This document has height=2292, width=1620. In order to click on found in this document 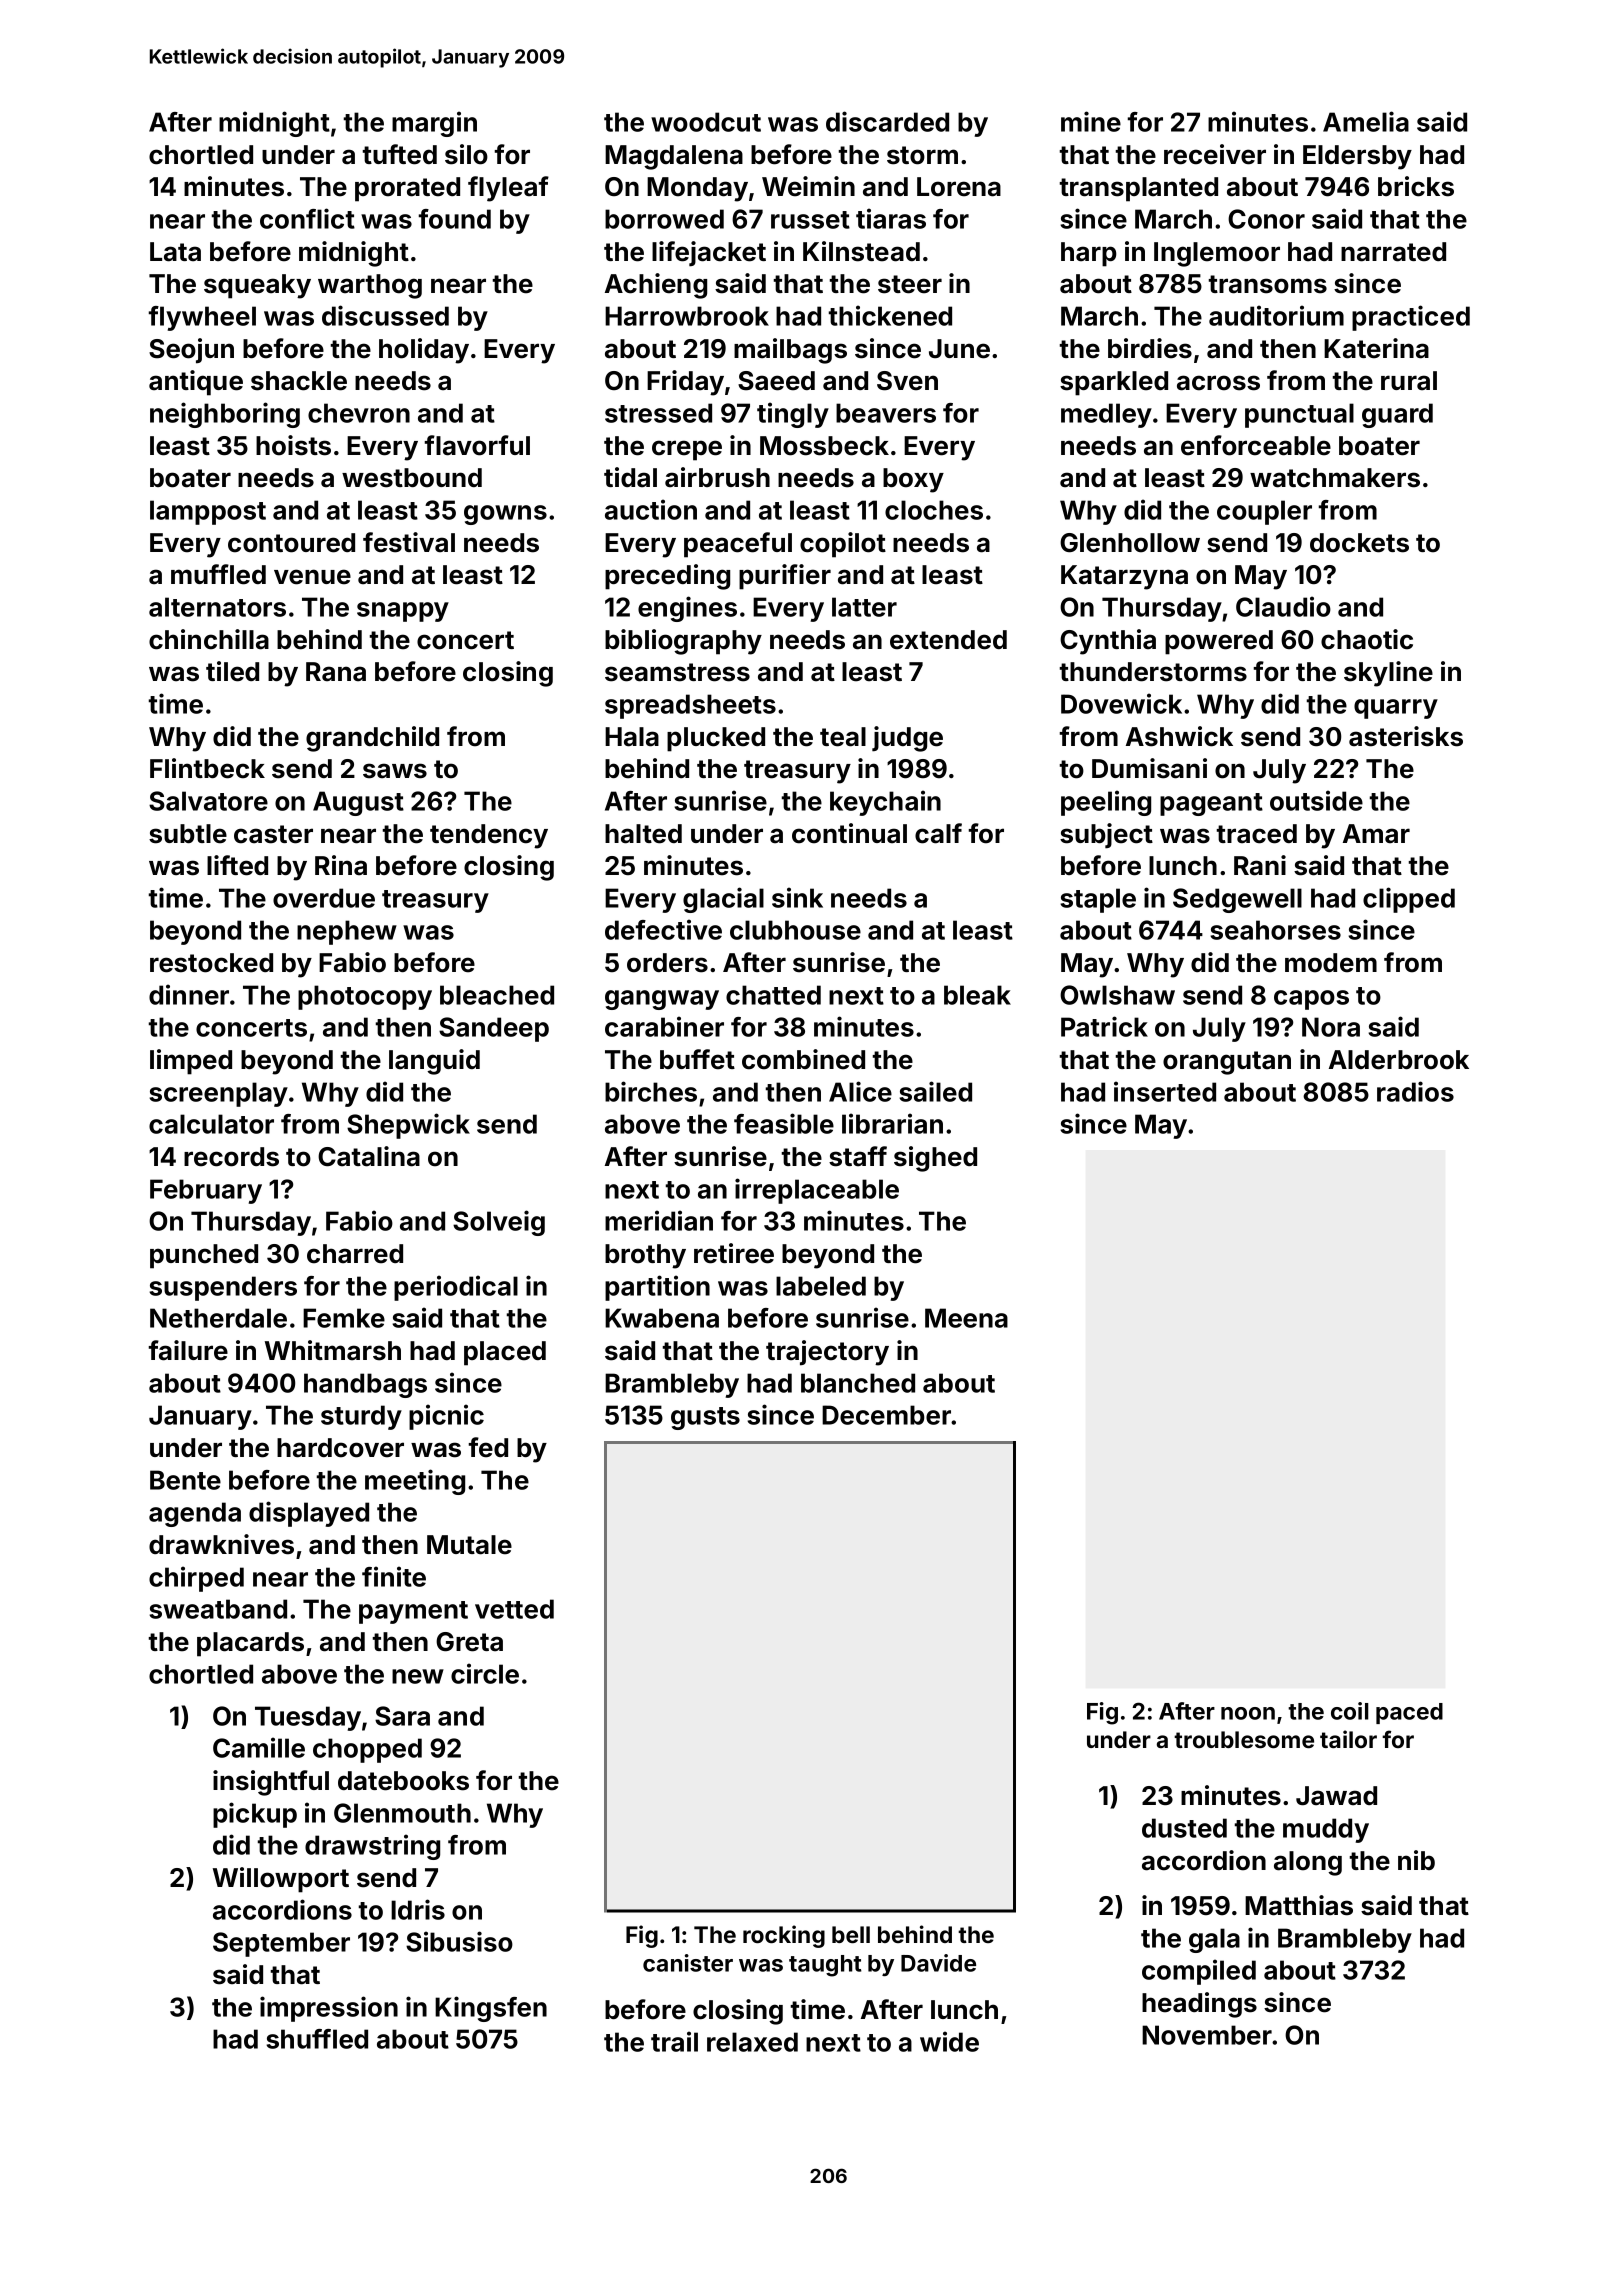, I will do `click(455, 219)`.
